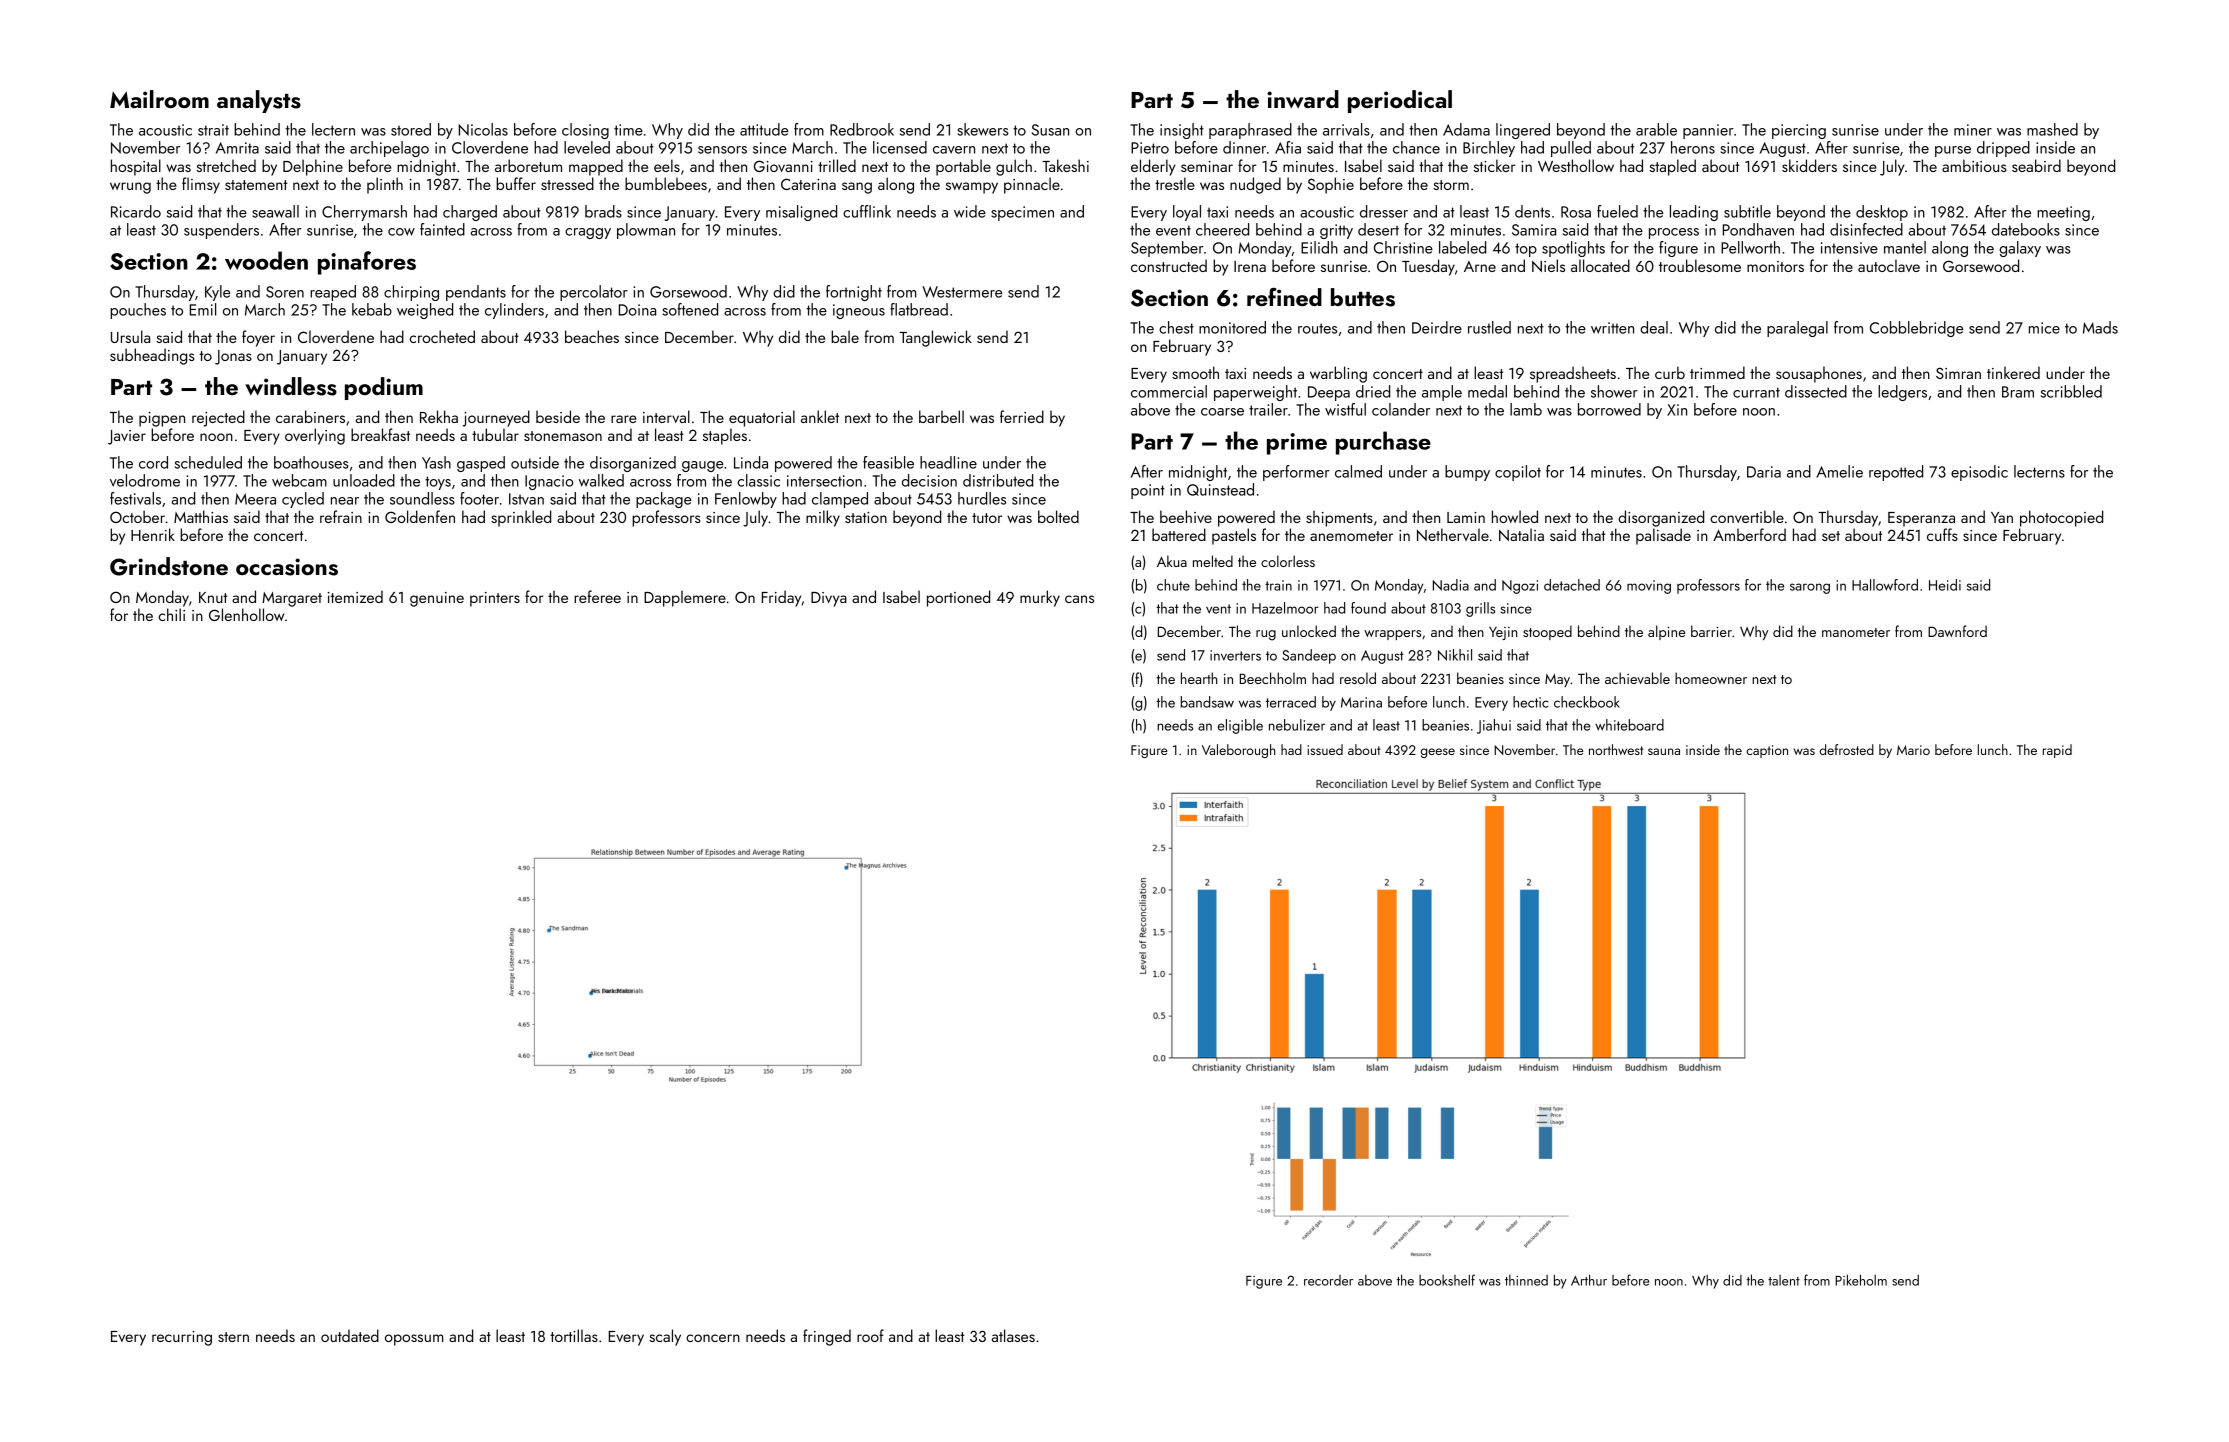  I want to click on atlases, so click(1013, 1335).
